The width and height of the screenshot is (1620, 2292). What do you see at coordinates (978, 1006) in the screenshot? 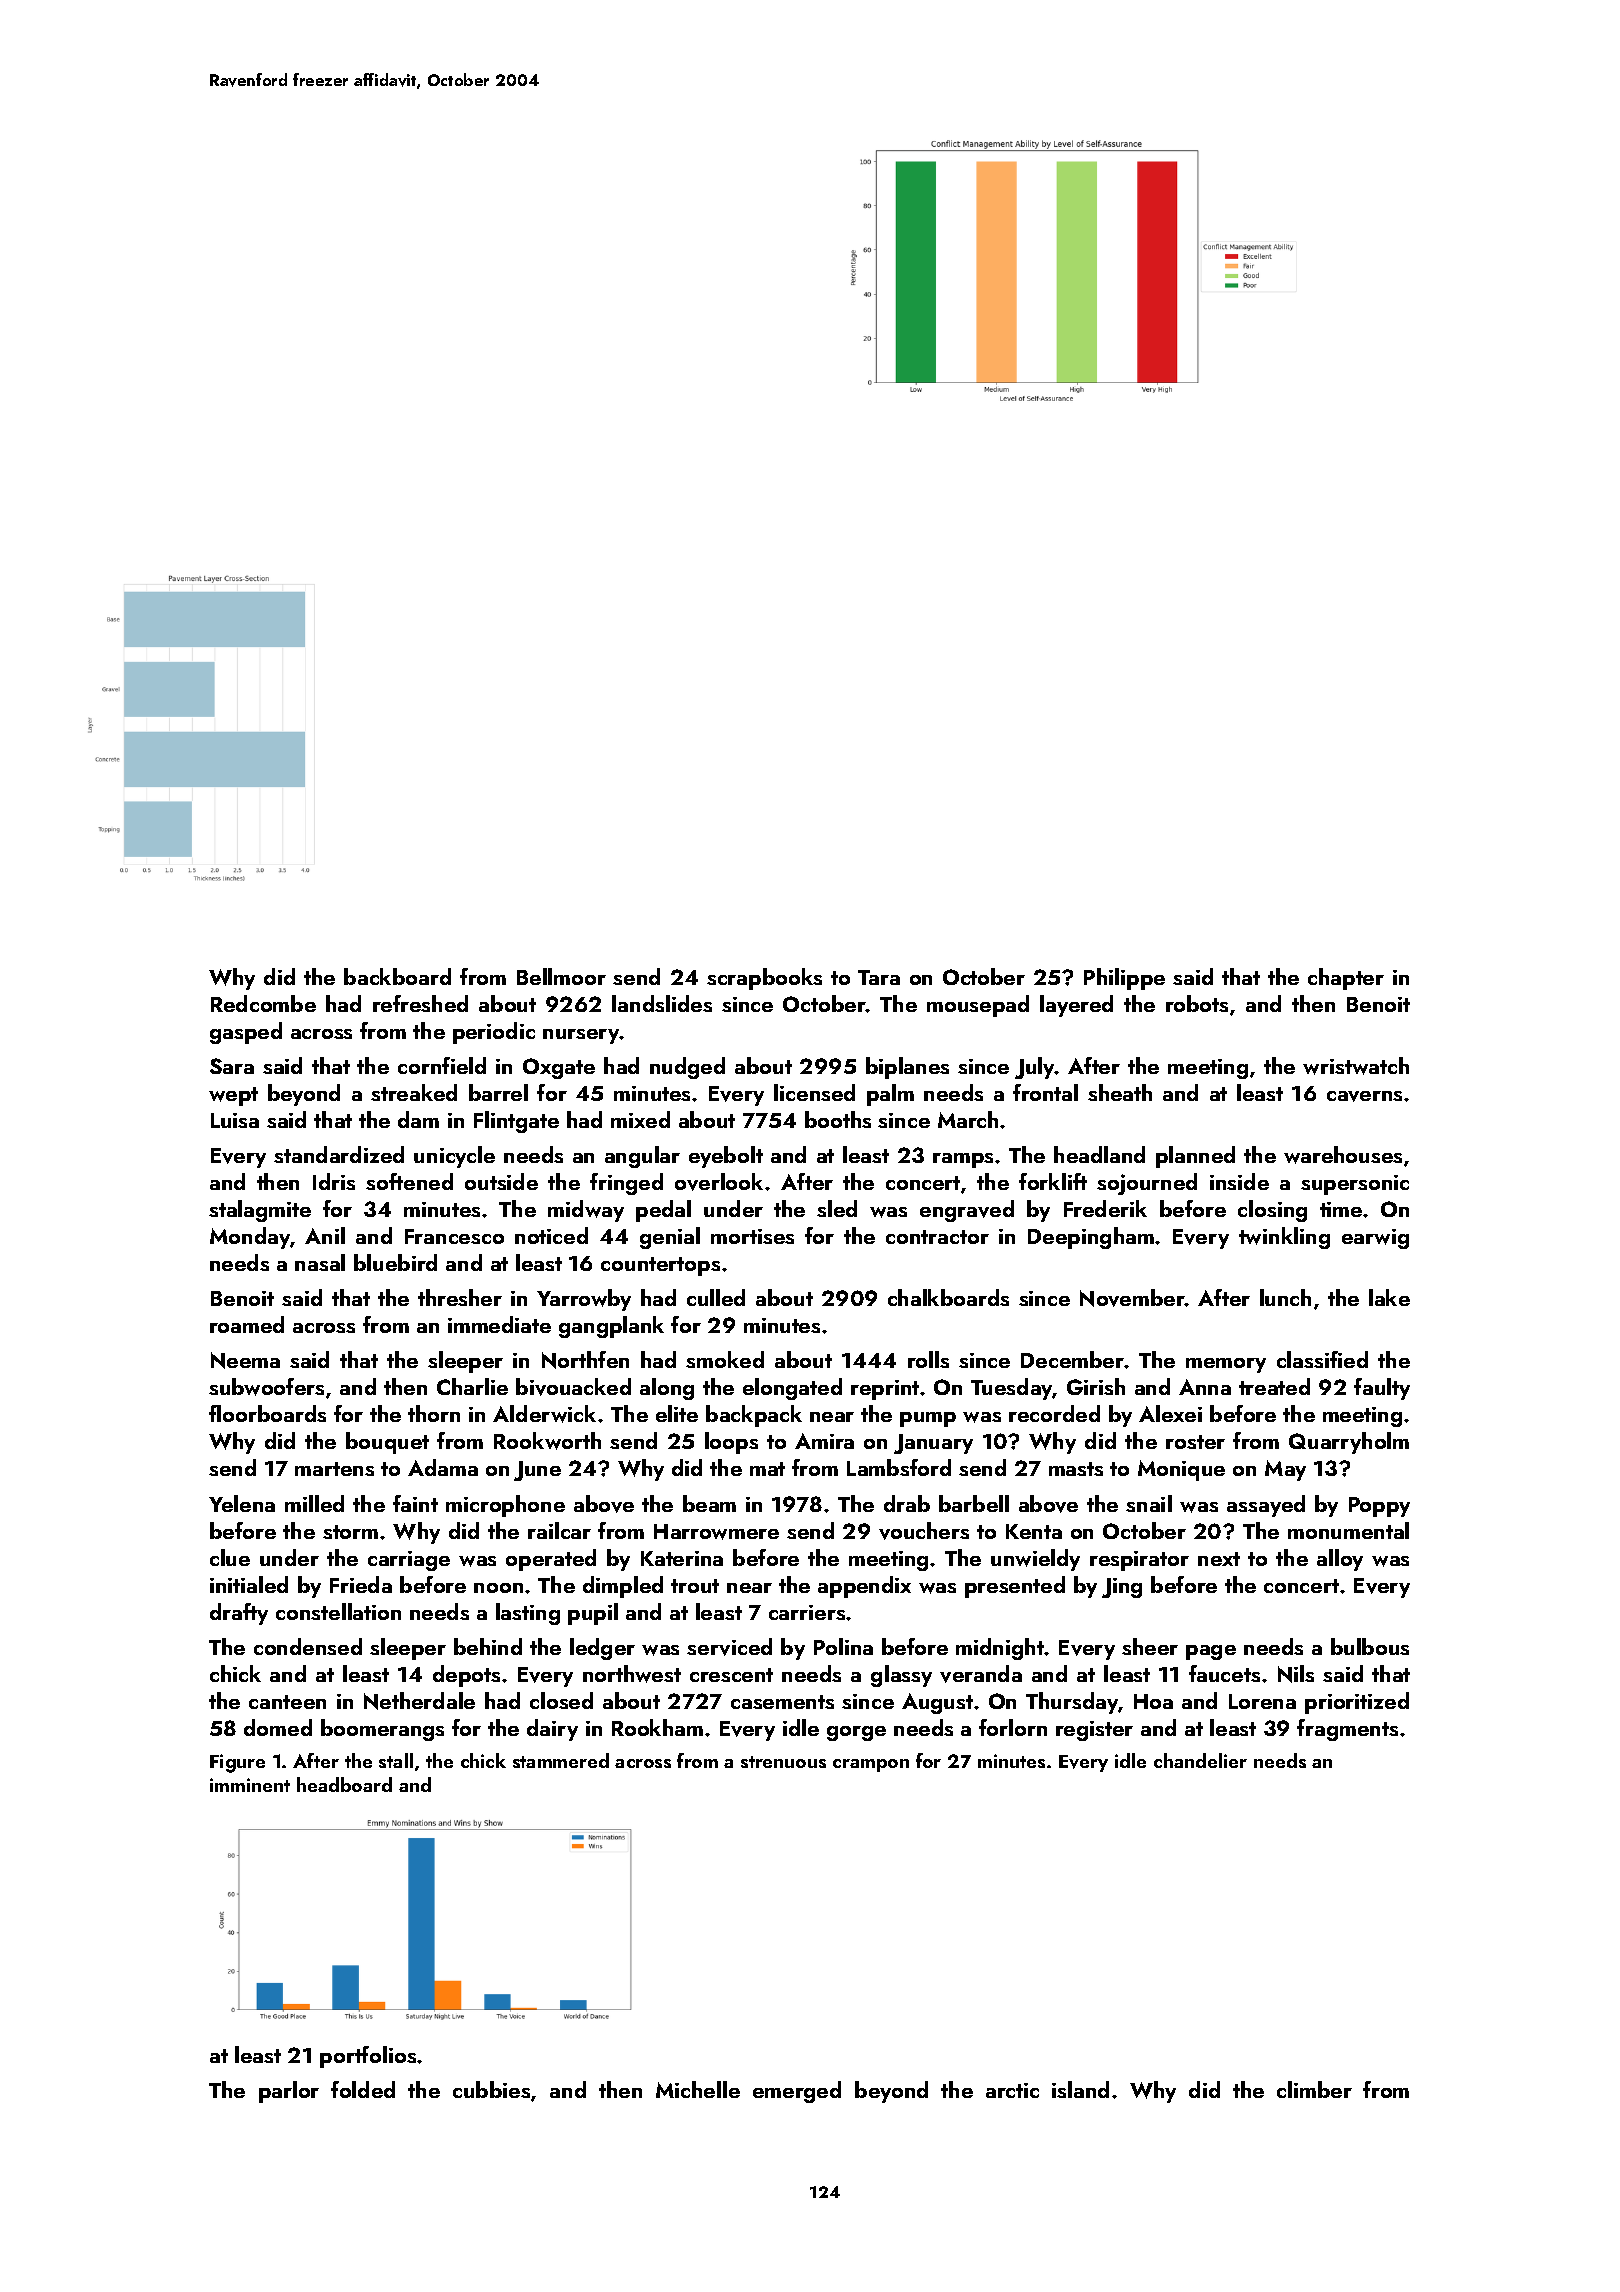
I see `mousepad` at bounding box center [978, 1006].
